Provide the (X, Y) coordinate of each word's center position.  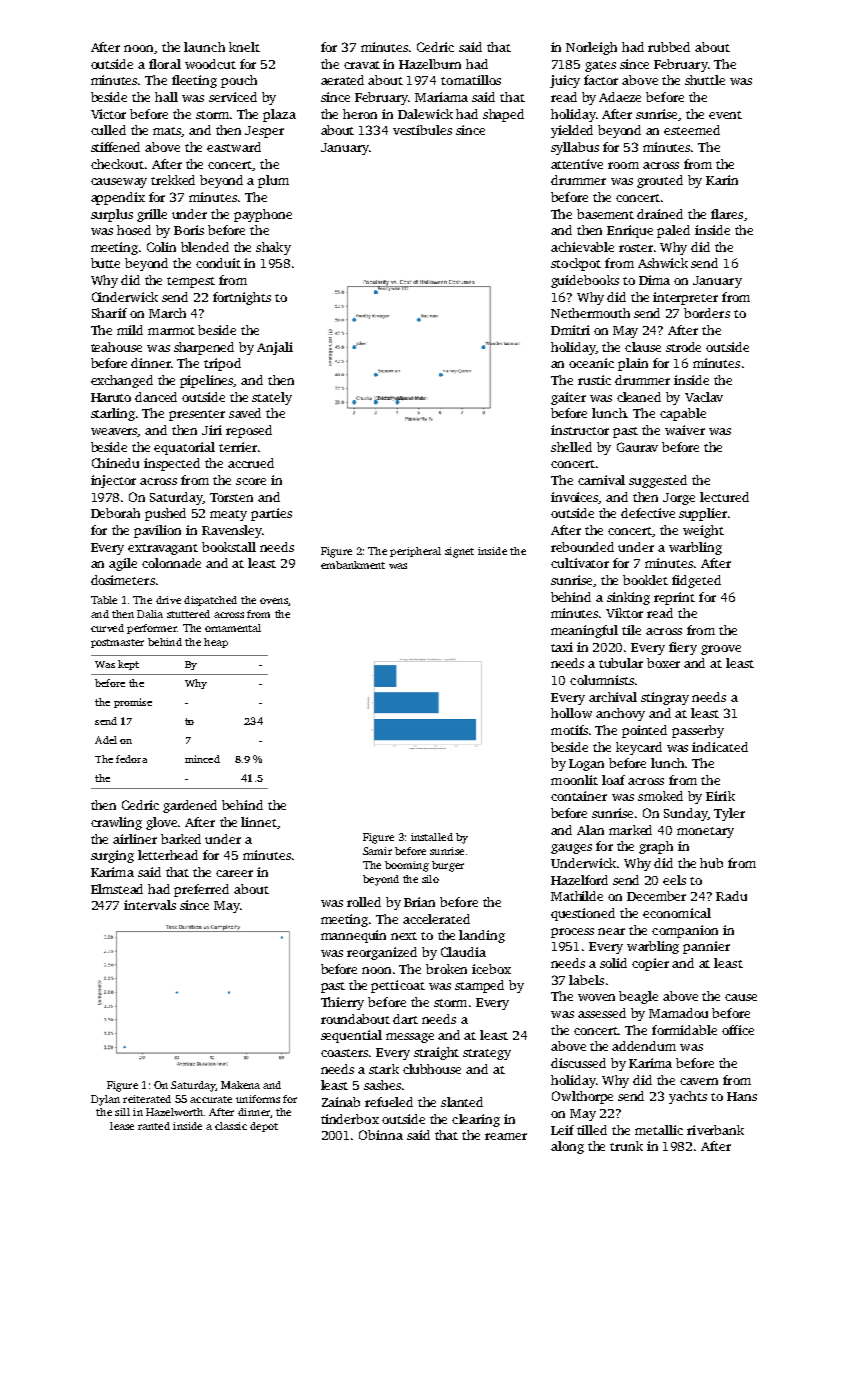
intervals (150, 905)
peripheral (415, 552)
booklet (645, 580)
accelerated (436, 919)
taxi (562, 647)
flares (727, 214)
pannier (706, 947)
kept (128, 665)
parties (271, 514)
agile (123, 564)
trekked (173, 180)
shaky (273, 248)
